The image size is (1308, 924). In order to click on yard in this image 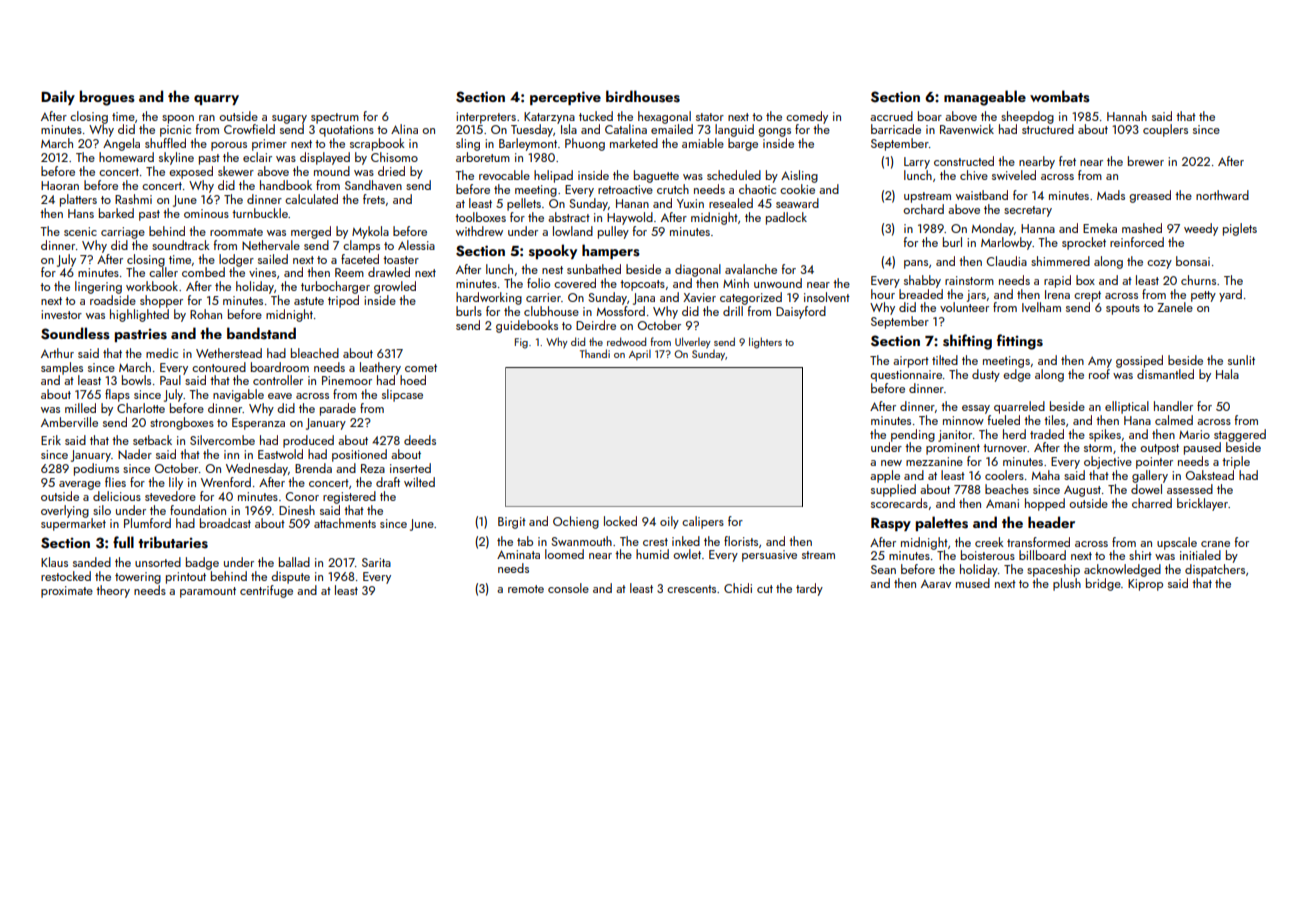, I will do `click(1230, 295)`.
